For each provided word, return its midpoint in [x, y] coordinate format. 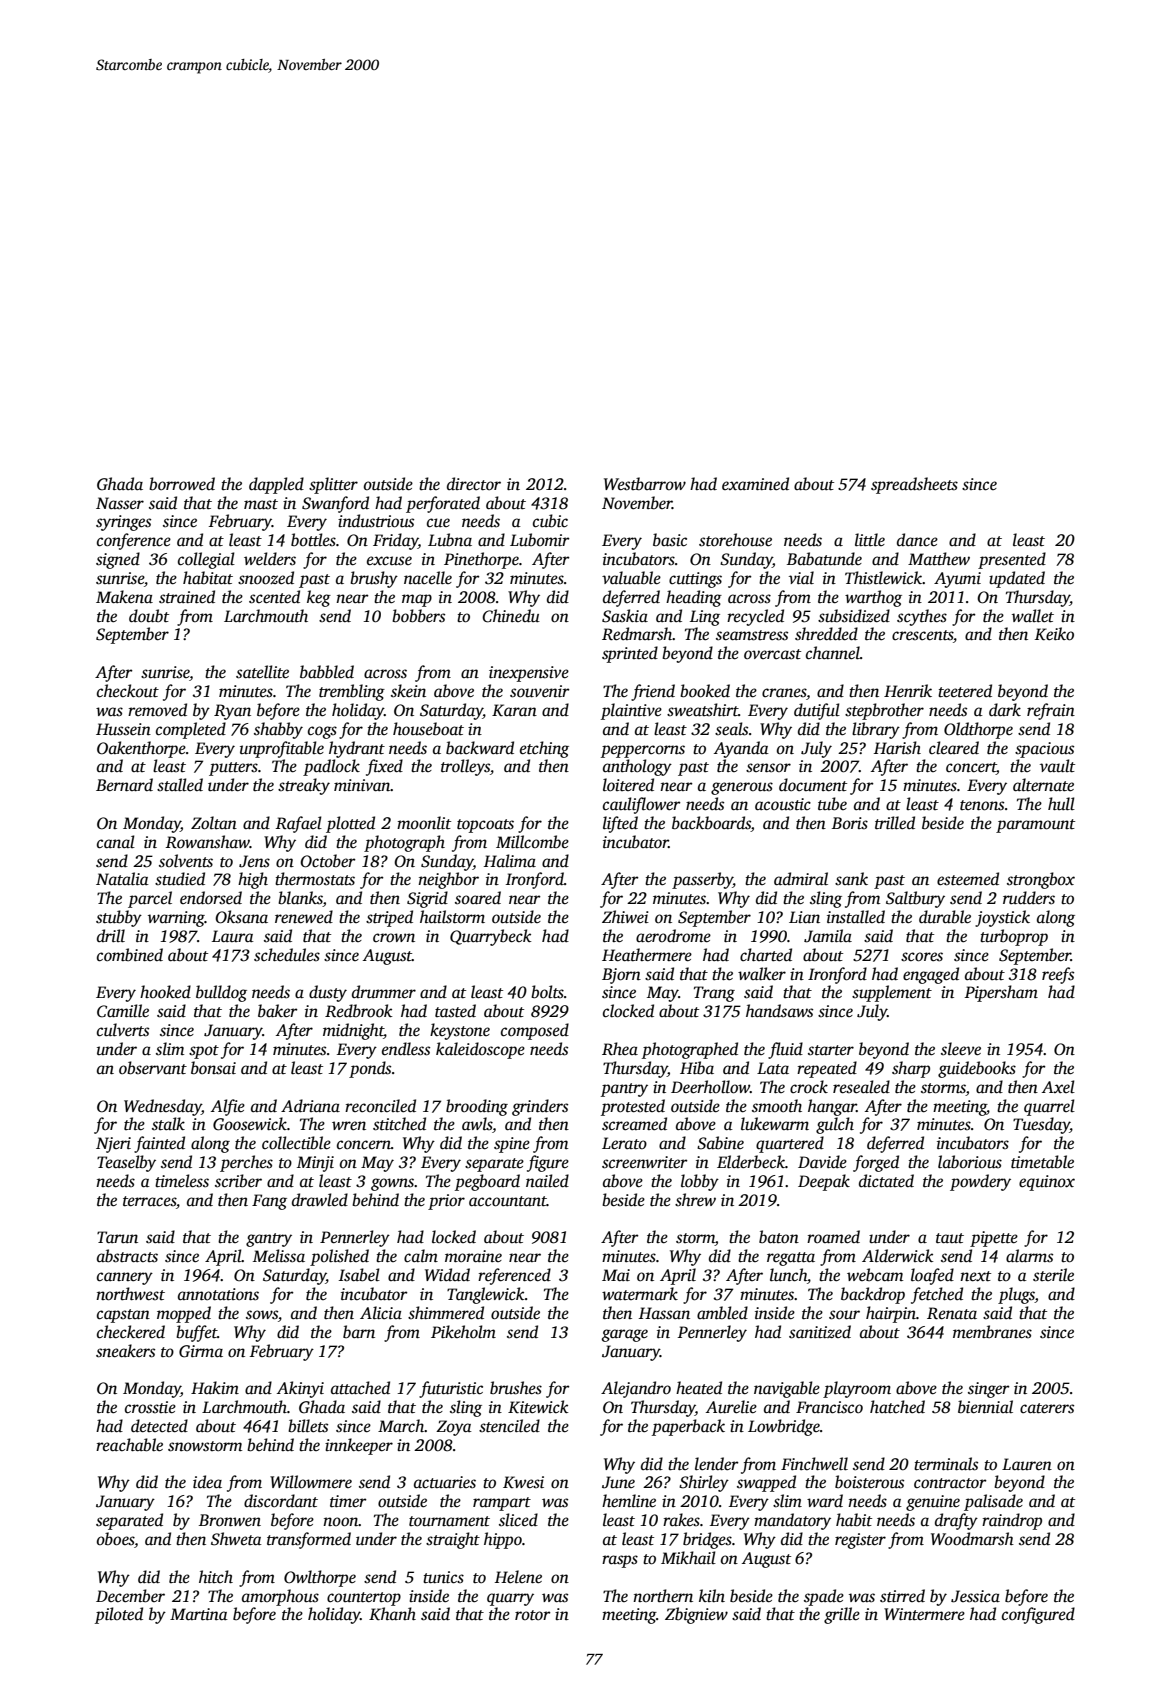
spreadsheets [914, 485]
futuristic [451, 1389]
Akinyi [300, 1389]
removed [157, 710]
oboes [116, 1540]
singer [989, 1390]
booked [705, 691]
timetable [1042, 1162]
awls [477, 1124]
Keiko [1054, 634]
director [474, 484]
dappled [276, 485]
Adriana [310, 1106]
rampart [502, 1504]
